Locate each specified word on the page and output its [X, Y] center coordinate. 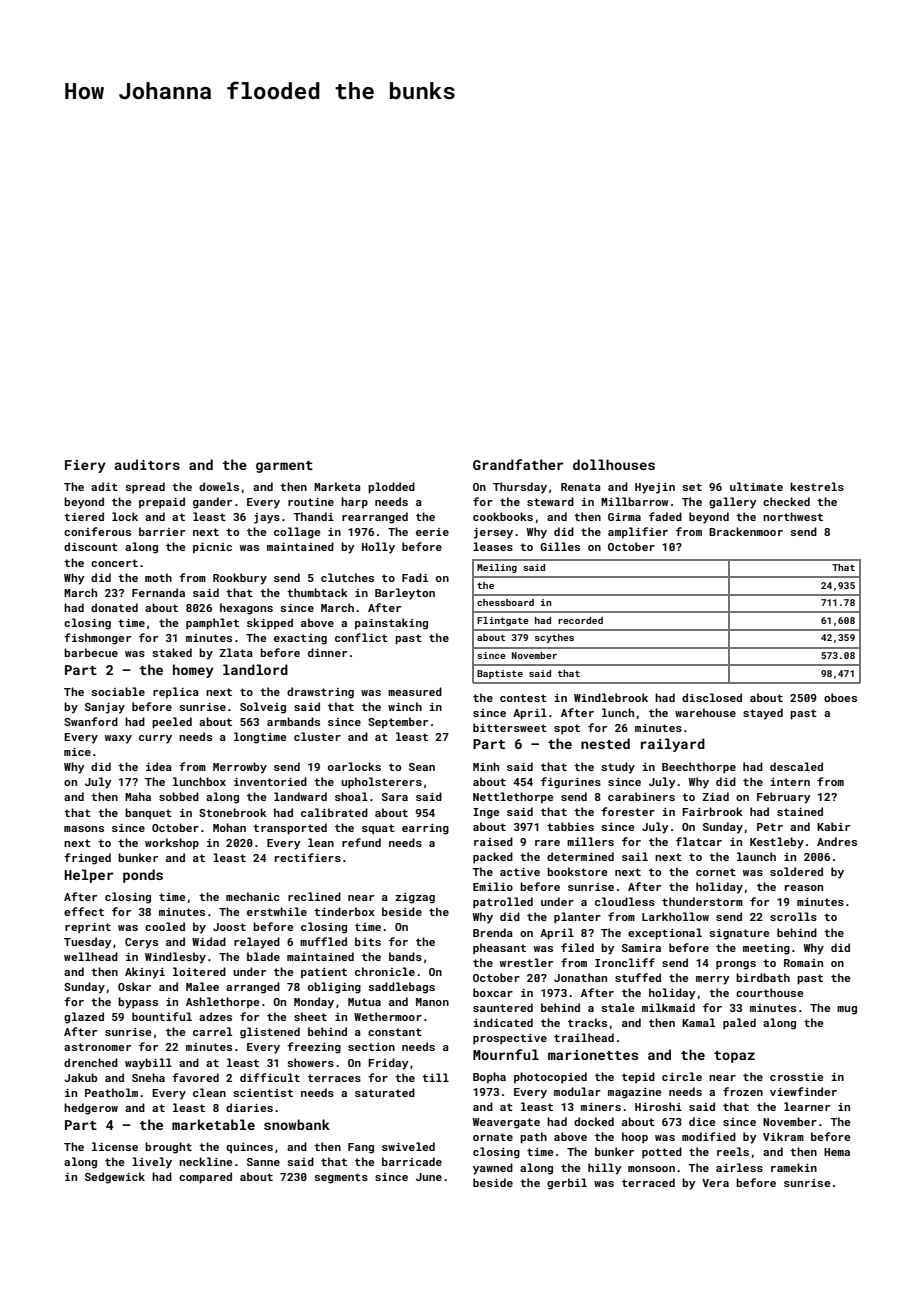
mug [847, 1010]
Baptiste [500, 674]
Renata [581, 487]
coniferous [97, 531]
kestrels [817, 486]
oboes [840, 697]
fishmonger [97, 639]
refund [361, 842]
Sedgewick [115, 1178]
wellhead [91, 956]
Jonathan [580, 977]
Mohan [229, 827]
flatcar [699, 841]
